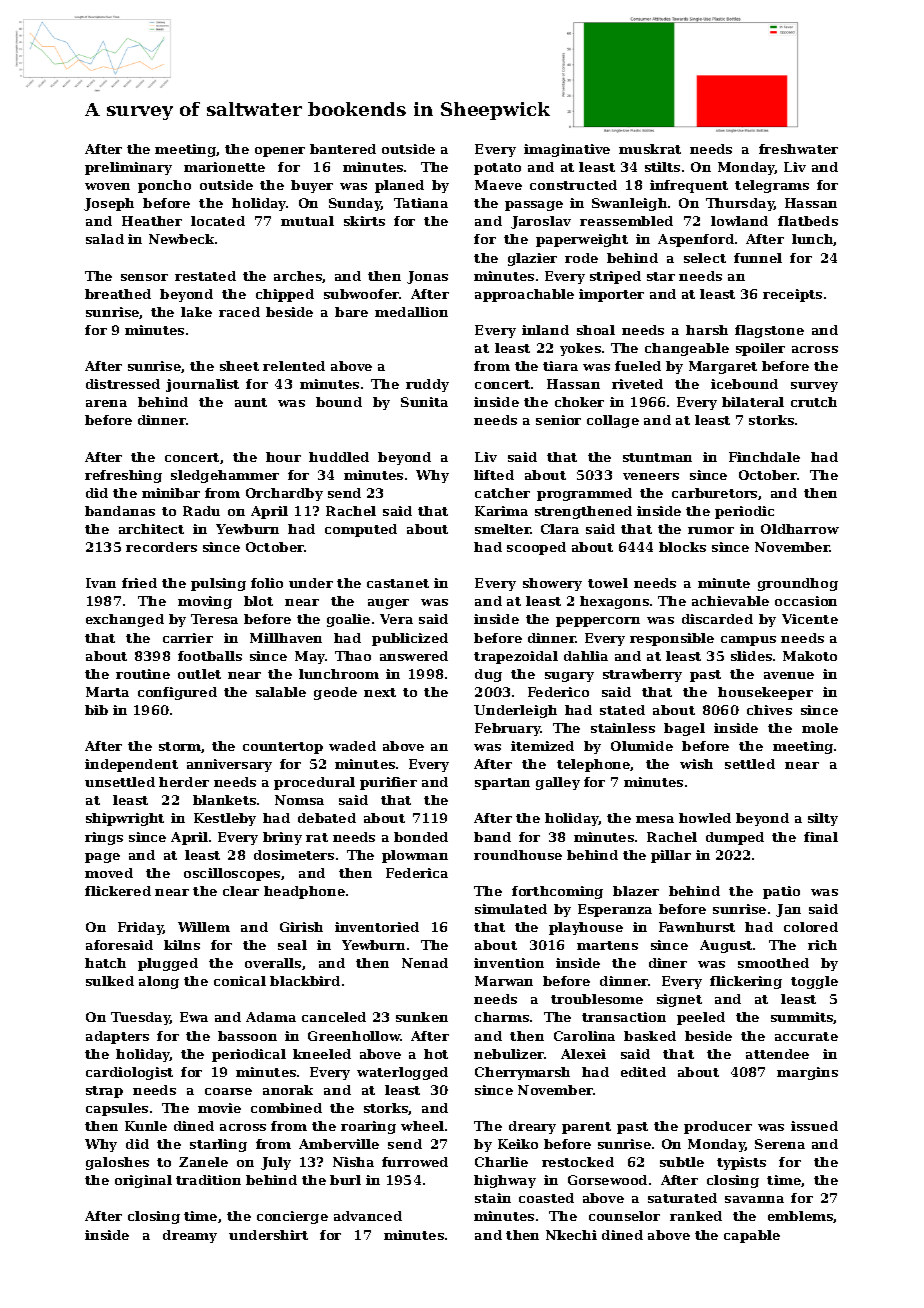 Image resolution: width=924 pixels, height=1308 pixels. Describe the element at coordinates (707, 330) in the screenshot. I see `harsh` at that location.
